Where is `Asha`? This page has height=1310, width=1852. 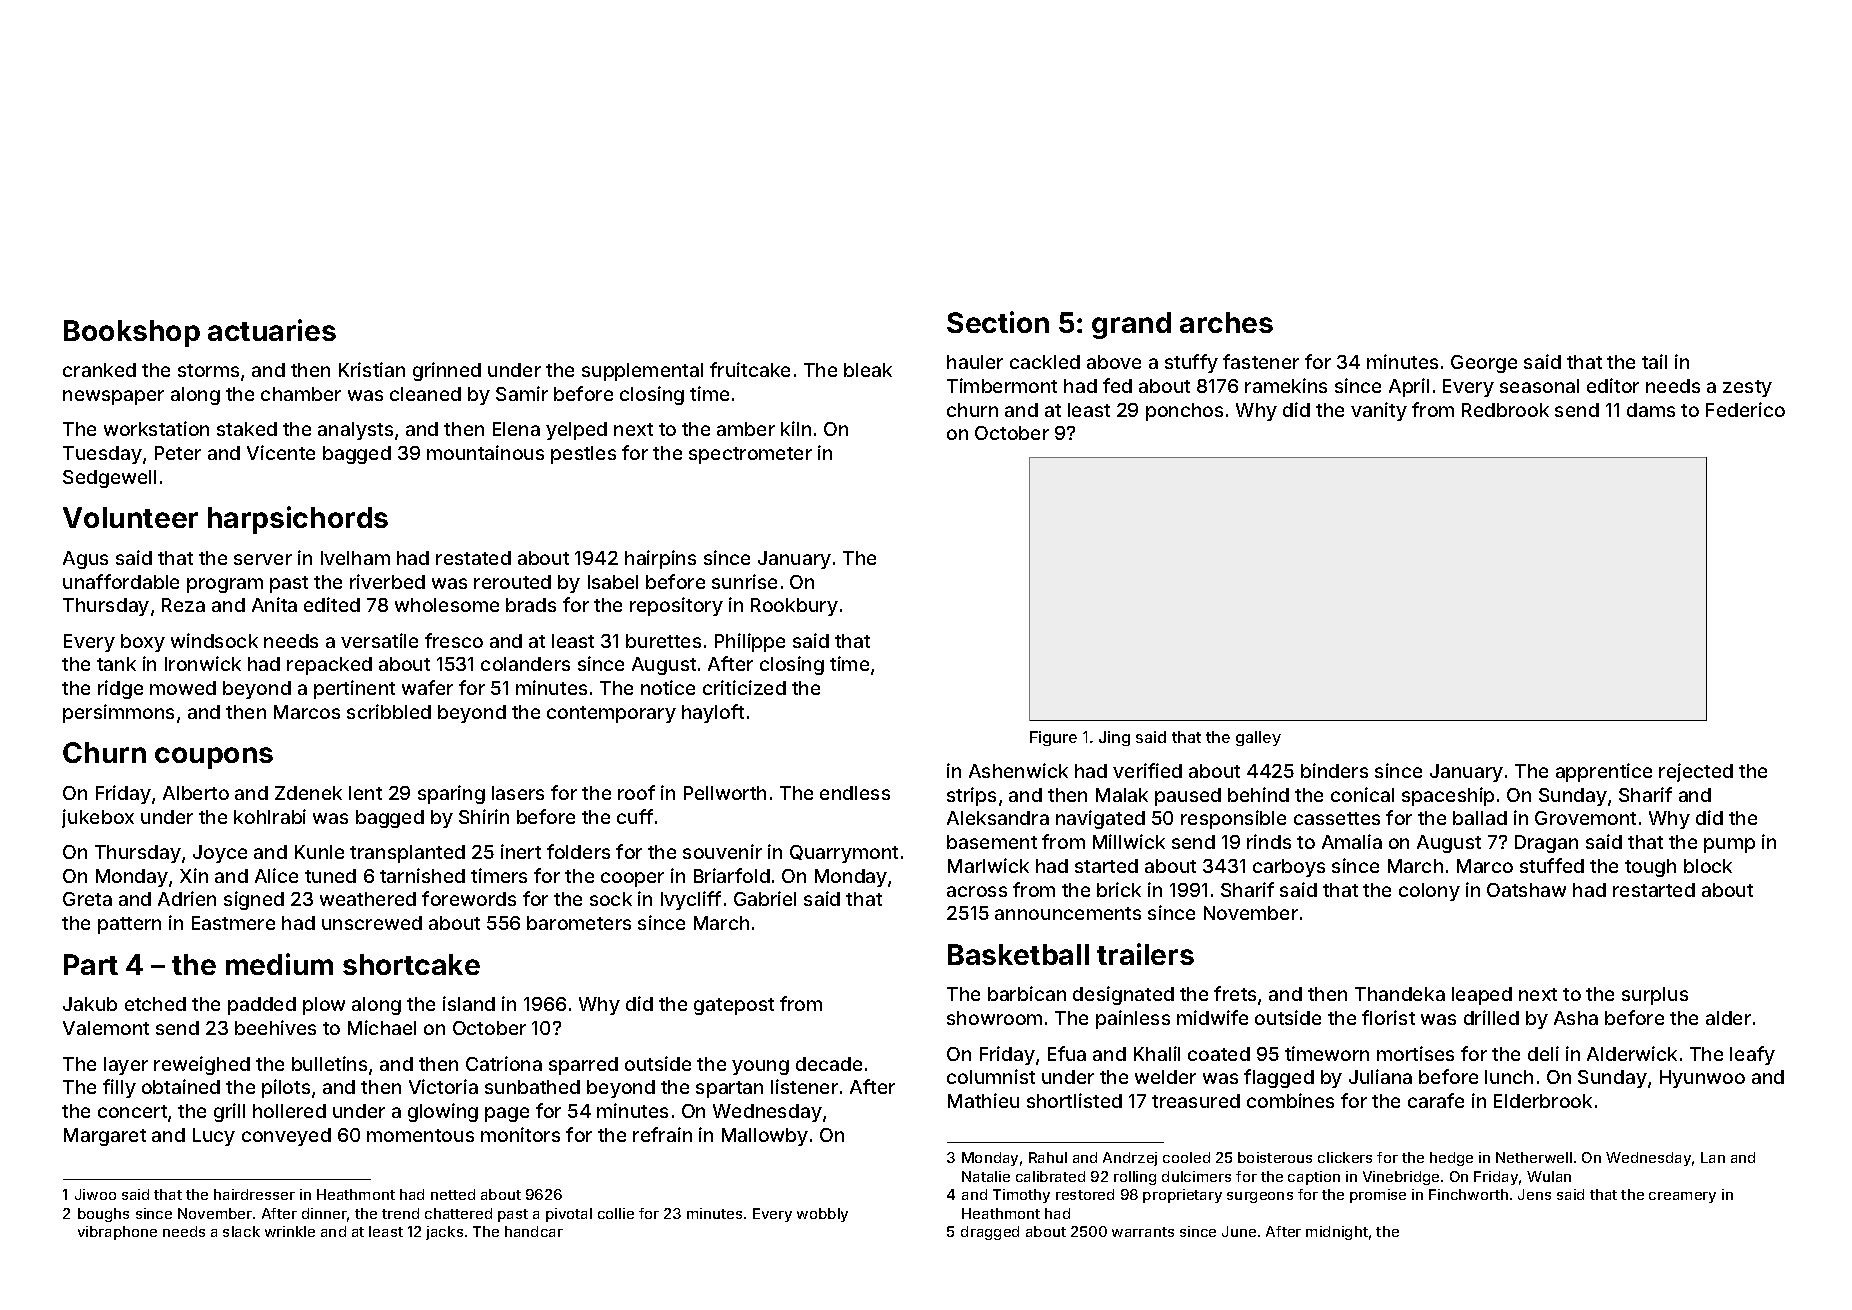 Asha is located at coordinates (1576, 1018).
